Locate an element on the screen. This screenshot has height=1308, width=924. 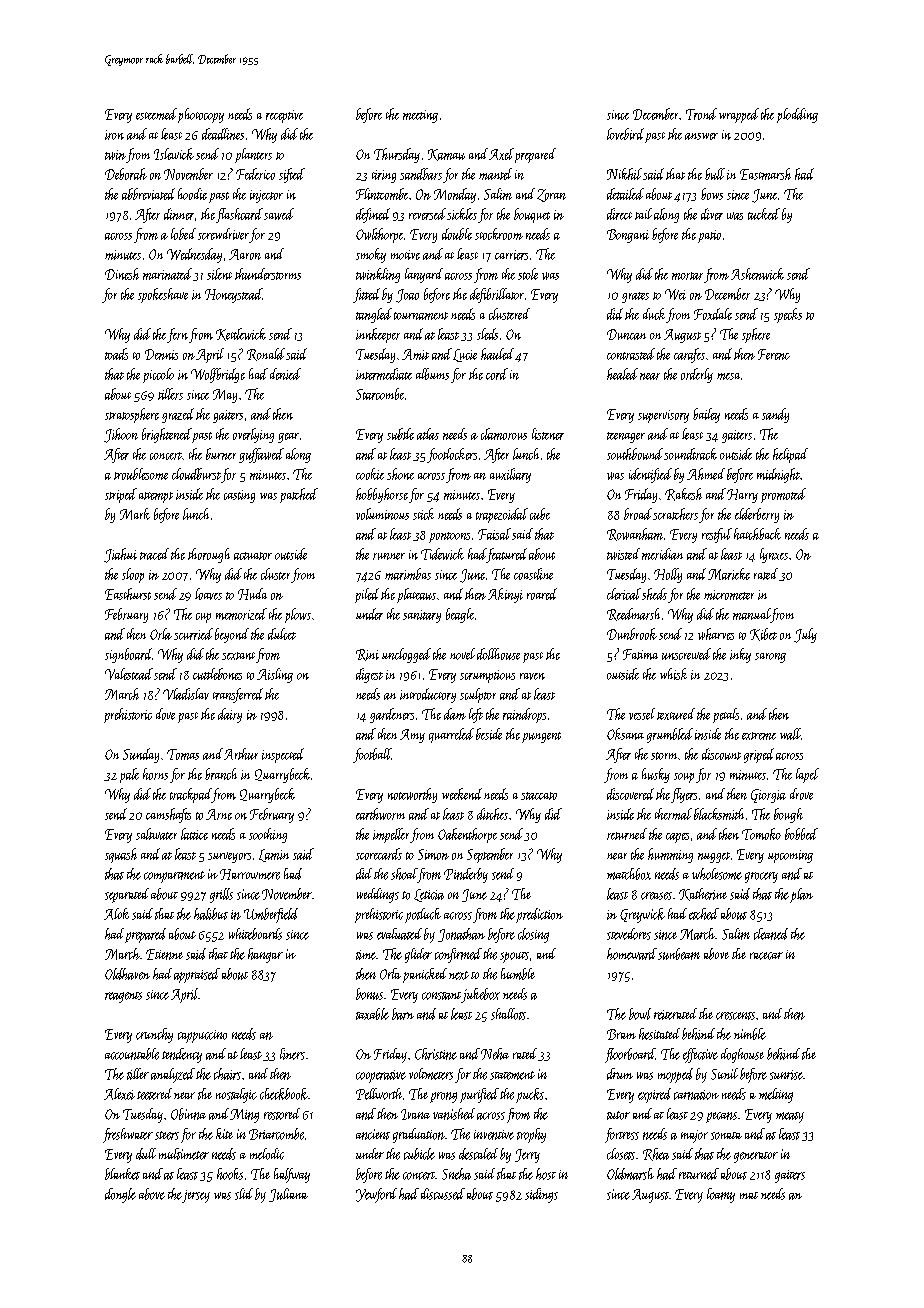
teenager is located at coordinates (626, 437).
